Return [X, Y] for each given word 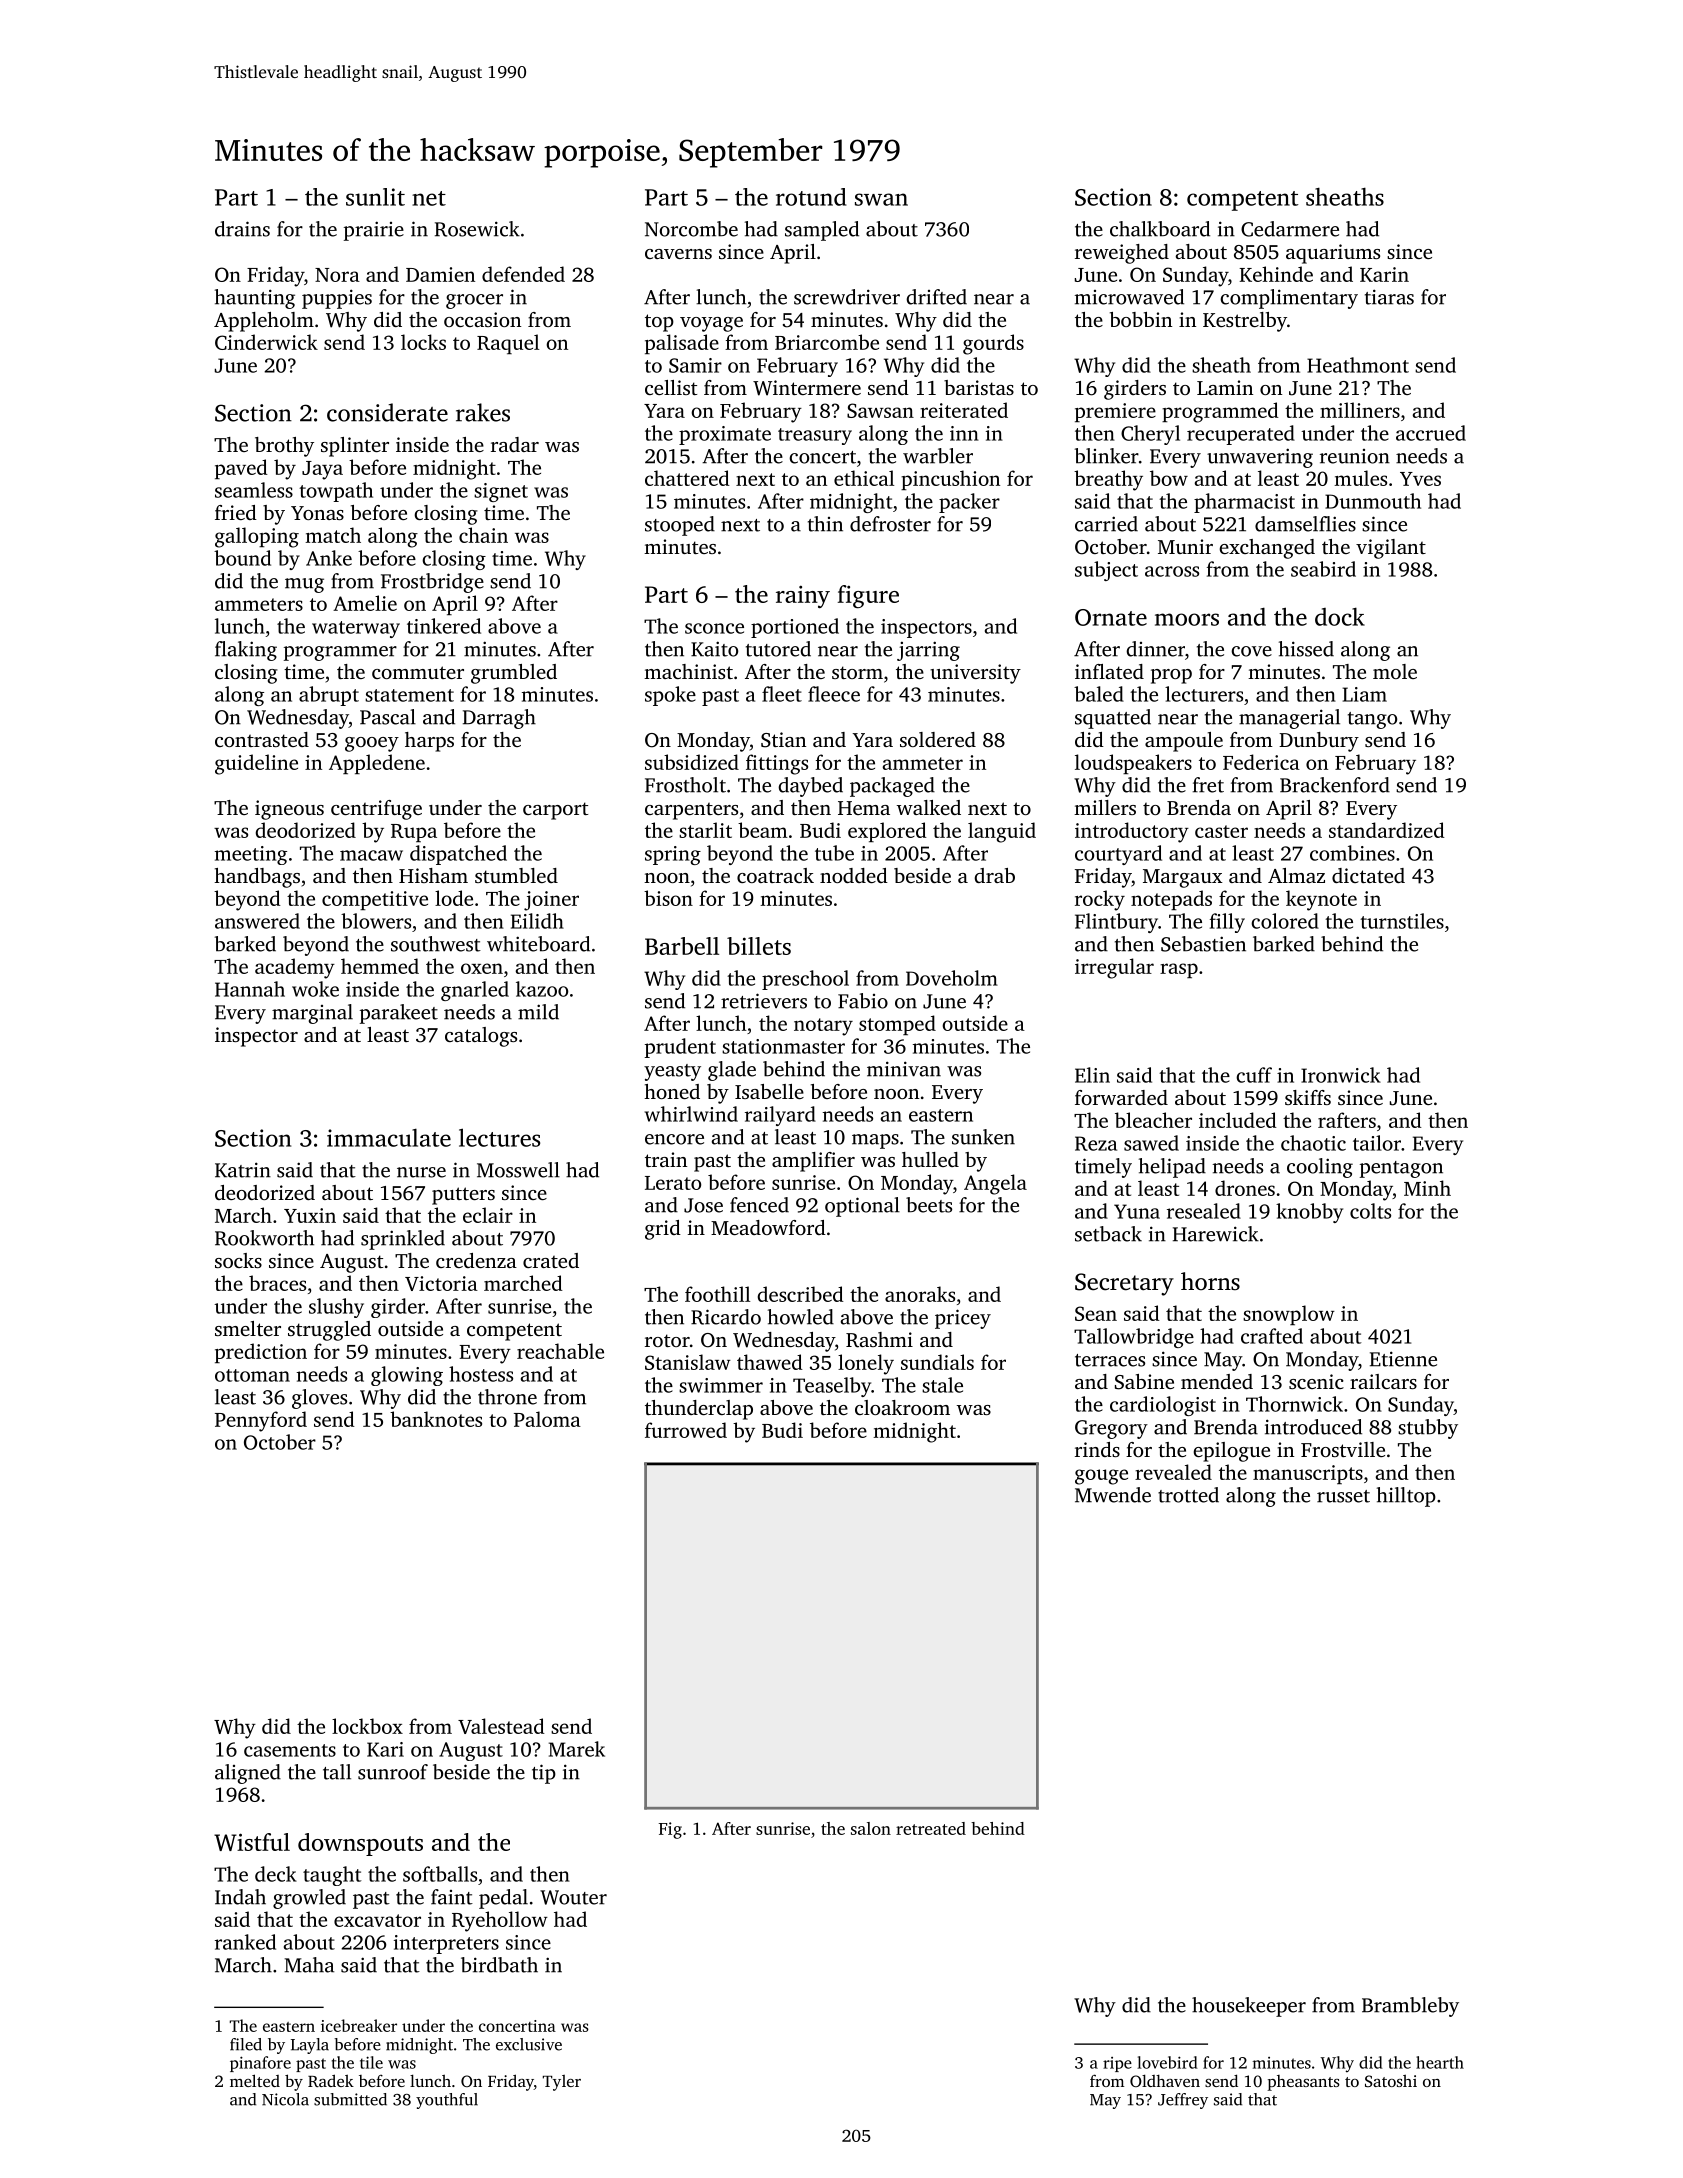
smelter [248, 1328]
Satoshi [1391, 2080]
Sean [1096, 1313]
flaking [246, 651]
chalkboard [1160, 229]
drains [242, 229]
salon [871, 1828]
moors [1187, 619]
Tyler [562, 2083]
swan [881, 199]
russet [1343, 1496]
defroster [890, 524]
